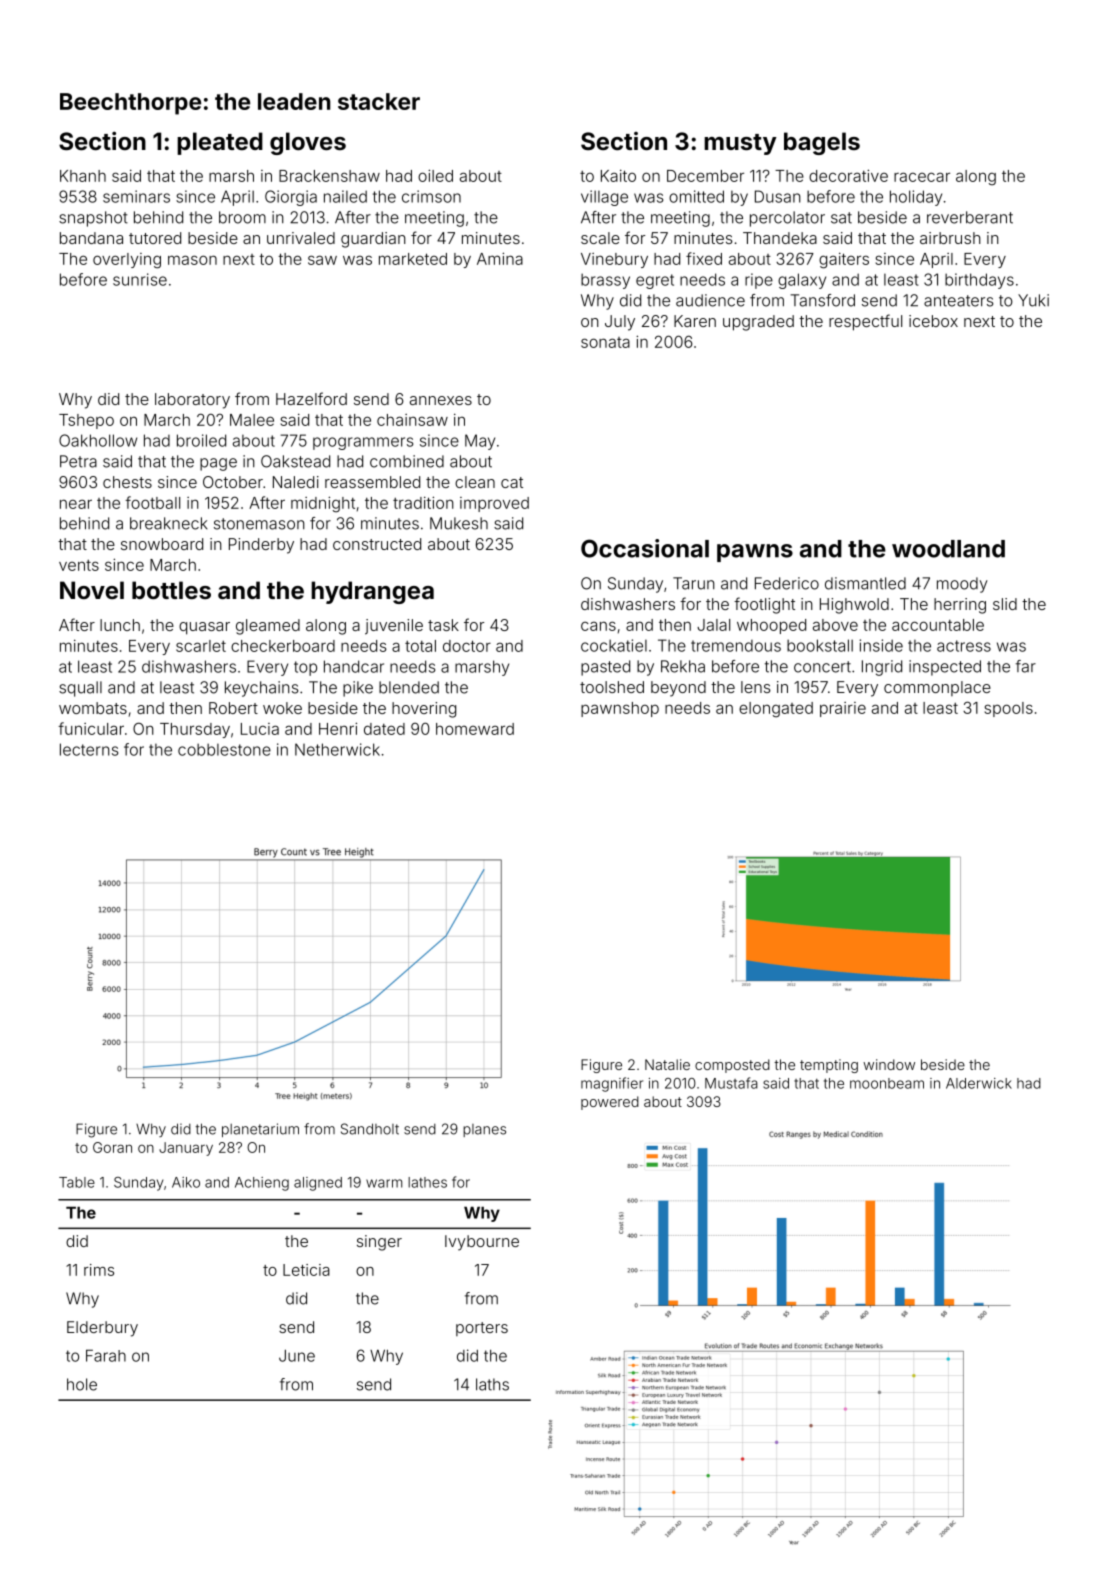 This image has height=1571, width=1111. I want to click on spools, so click(1009, 709).
